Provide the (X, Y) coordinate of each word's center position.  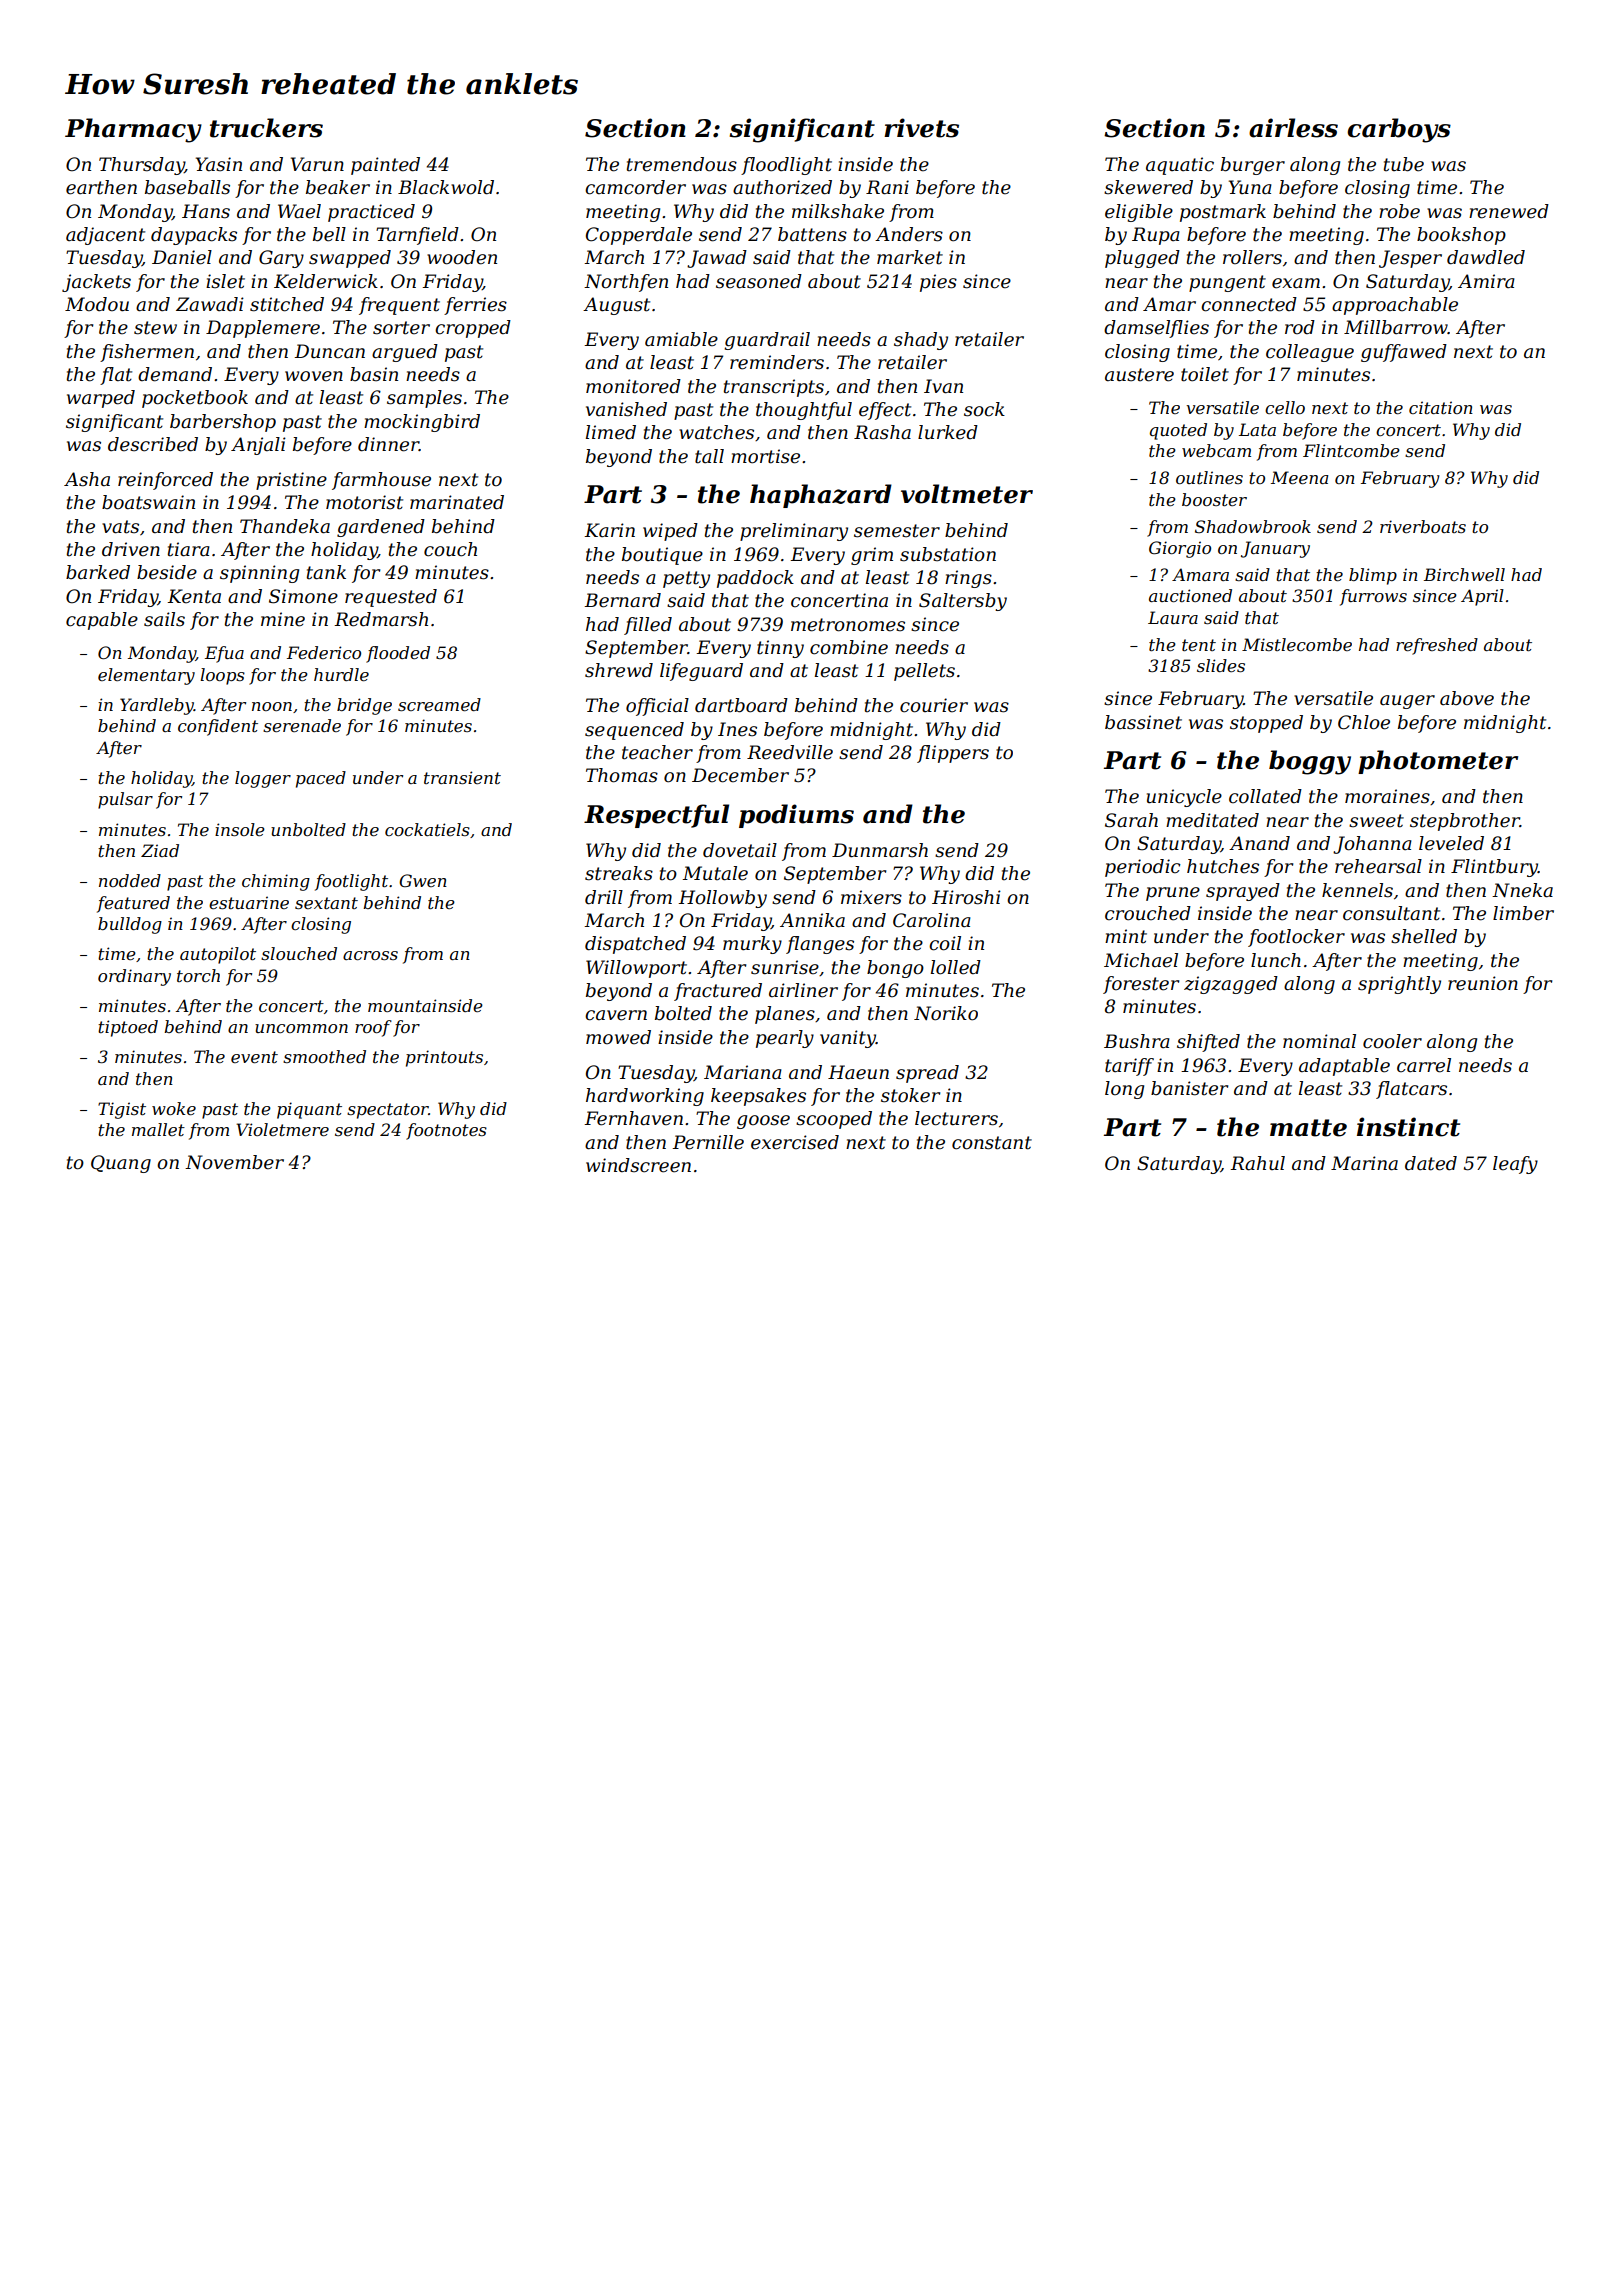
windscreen (638, 1165)
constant (992, 1143)
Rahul (1257, 1163)
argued (405, 353)
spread (927, 1074)
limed (611, 432)
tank (326, 572)
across (370, 955)
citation (1441, 407)
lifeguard (701, 672)
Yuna (1250, 187)
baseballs (187, 187)
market (910, 257)
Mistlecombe (1297, 644)
